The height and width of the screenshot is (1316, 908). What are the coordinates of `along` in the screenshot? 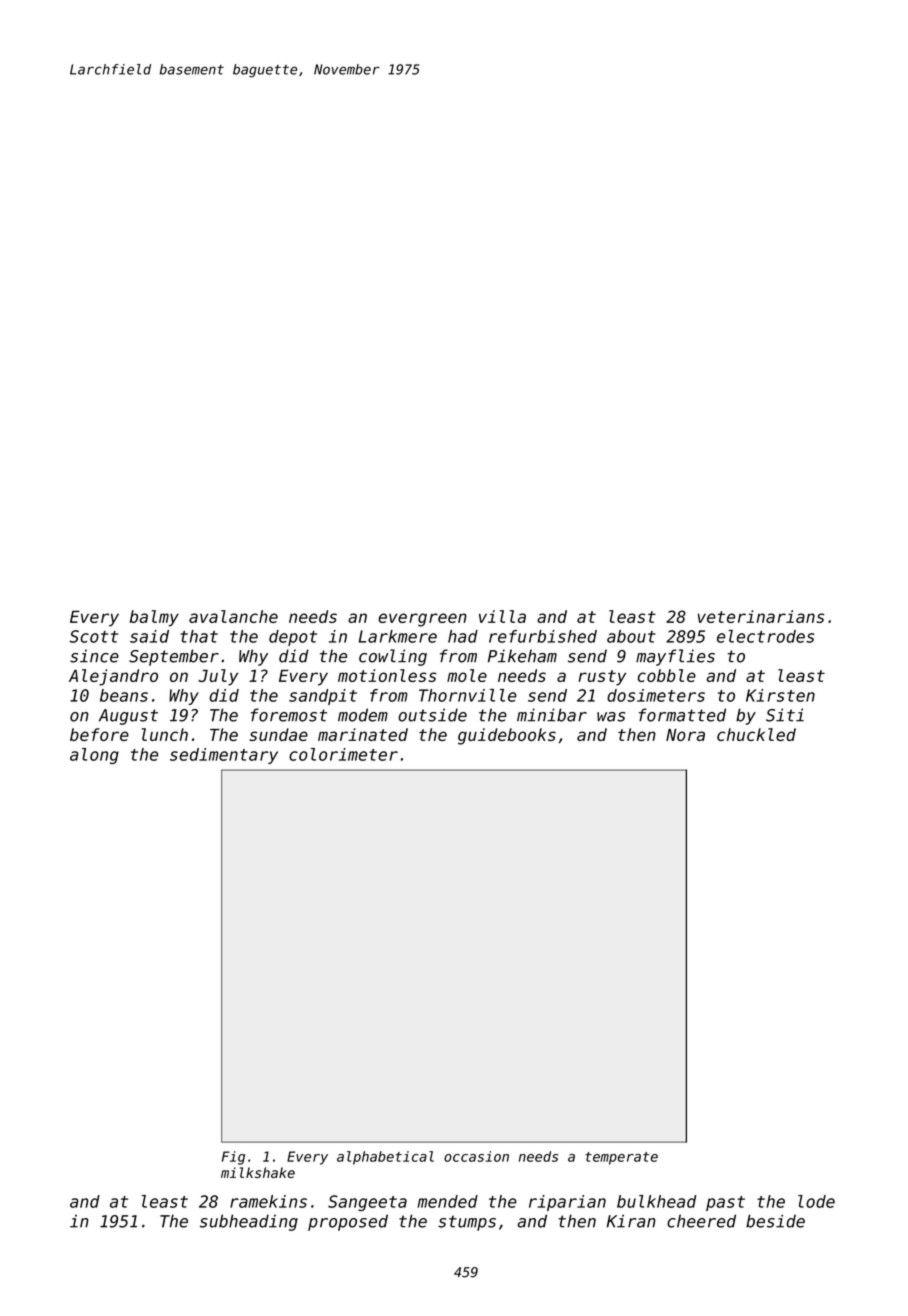 It's located at (94, 756).
